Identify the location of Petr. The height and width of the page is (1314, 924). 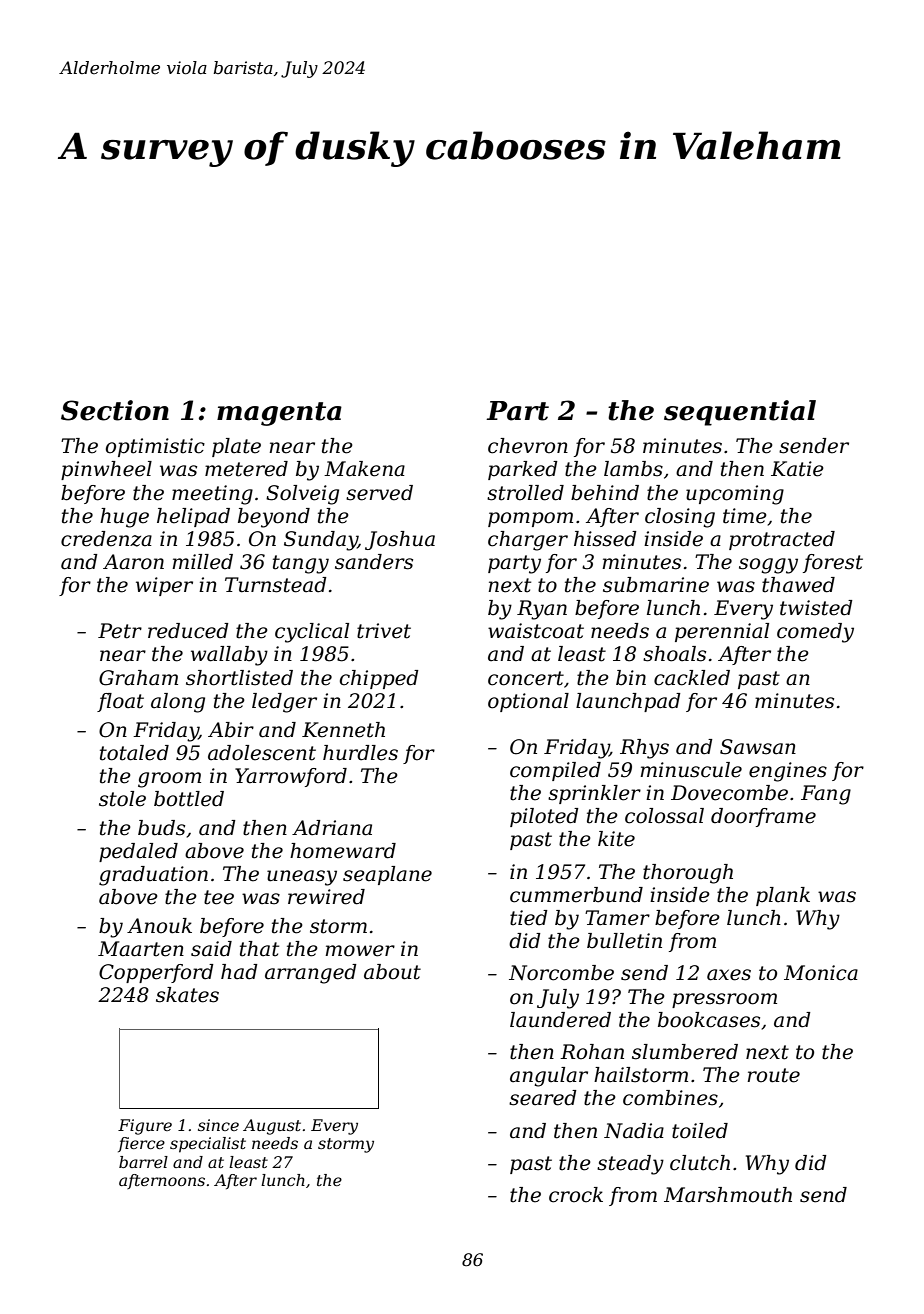
(120, 631).
